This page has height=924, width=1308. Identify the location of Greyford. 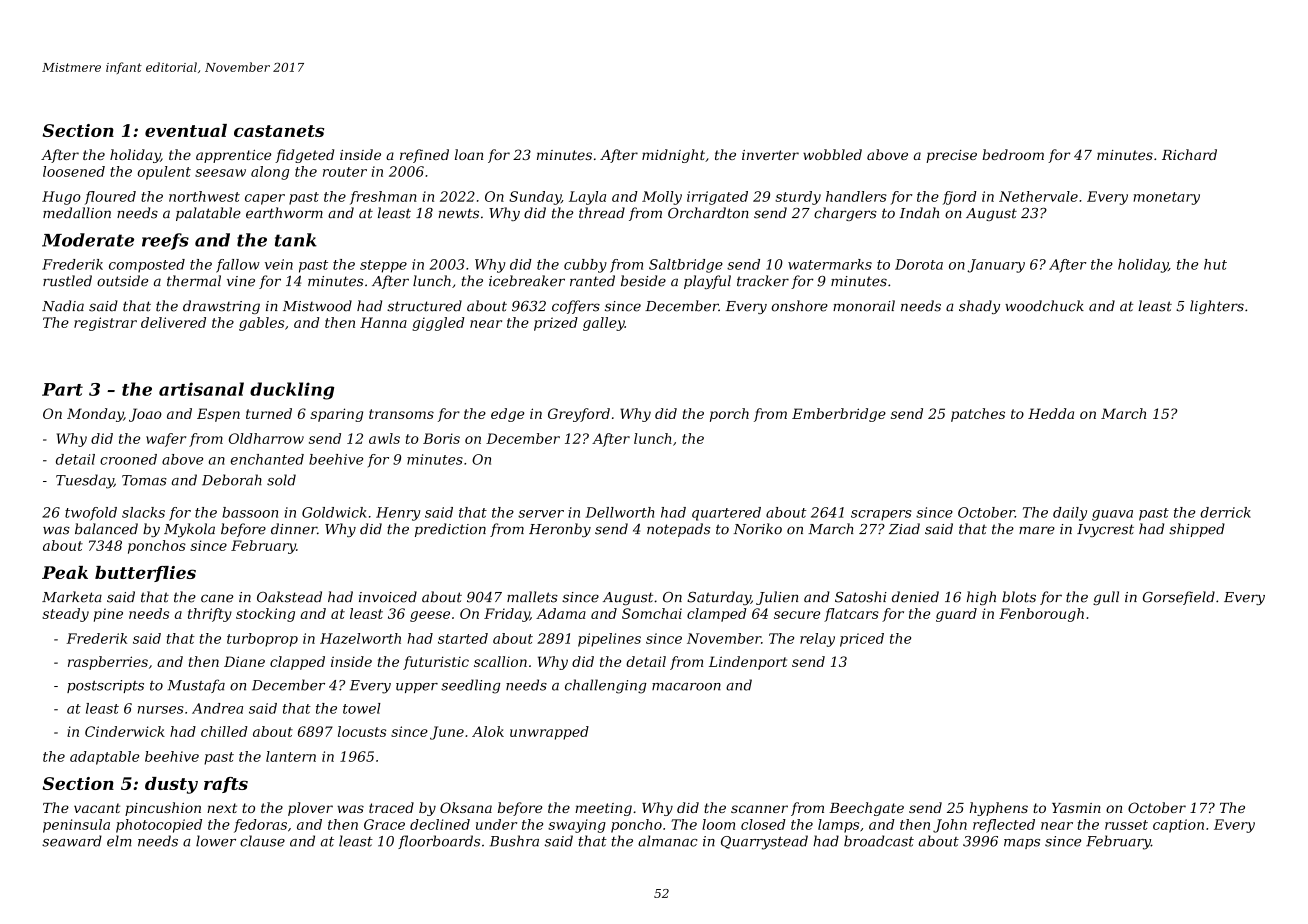
(579, 415).
